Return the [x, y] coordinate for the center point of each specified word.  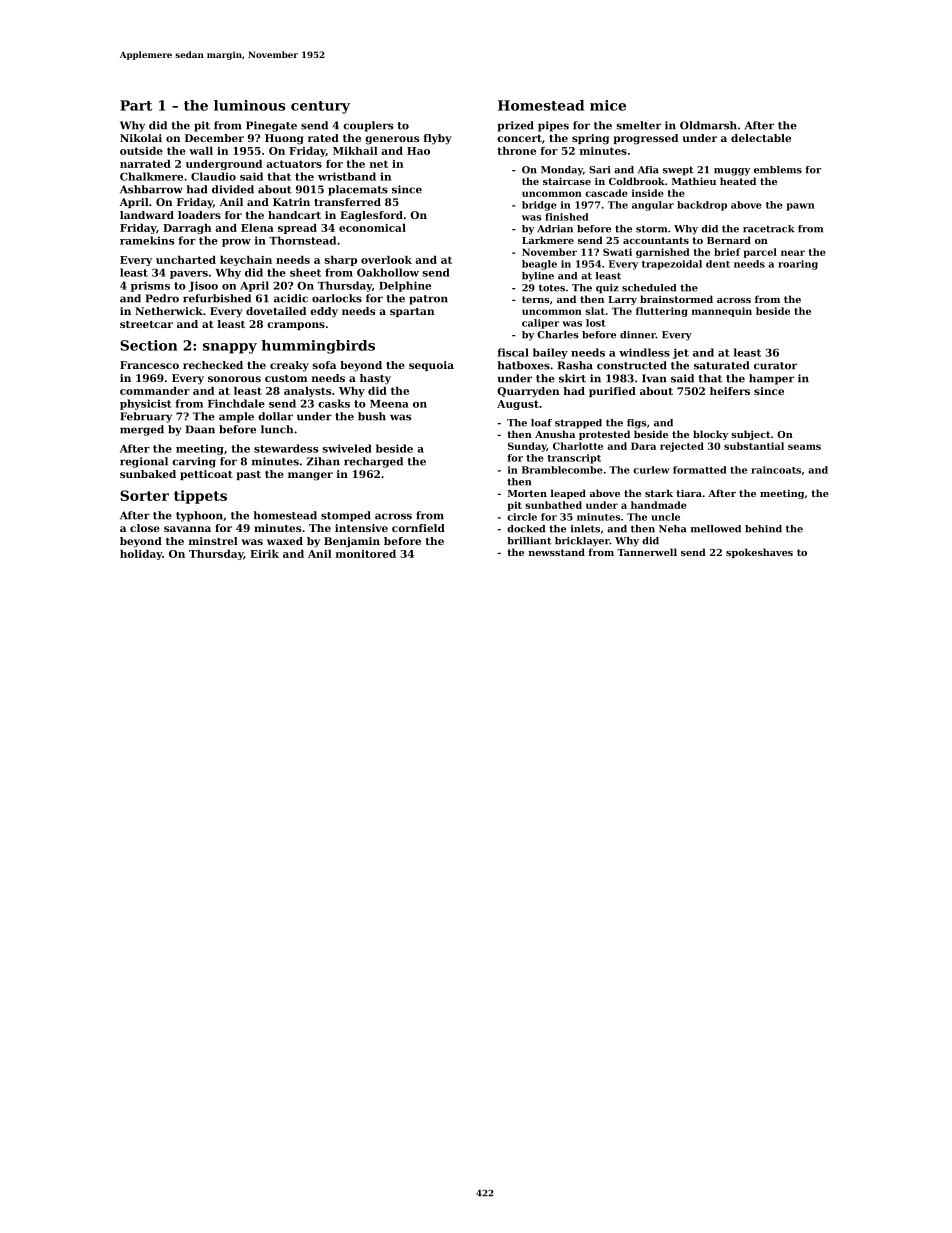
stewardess [286, 448]
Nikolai [141, 138]
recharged [373, 462]
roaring [798, 265]
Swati [617, 252]
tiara [689, 493]
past [249, 475]
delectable [761, 138]
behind [763, 529]
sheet [305, 272]
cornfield [418, 528]
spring [590, 139]
